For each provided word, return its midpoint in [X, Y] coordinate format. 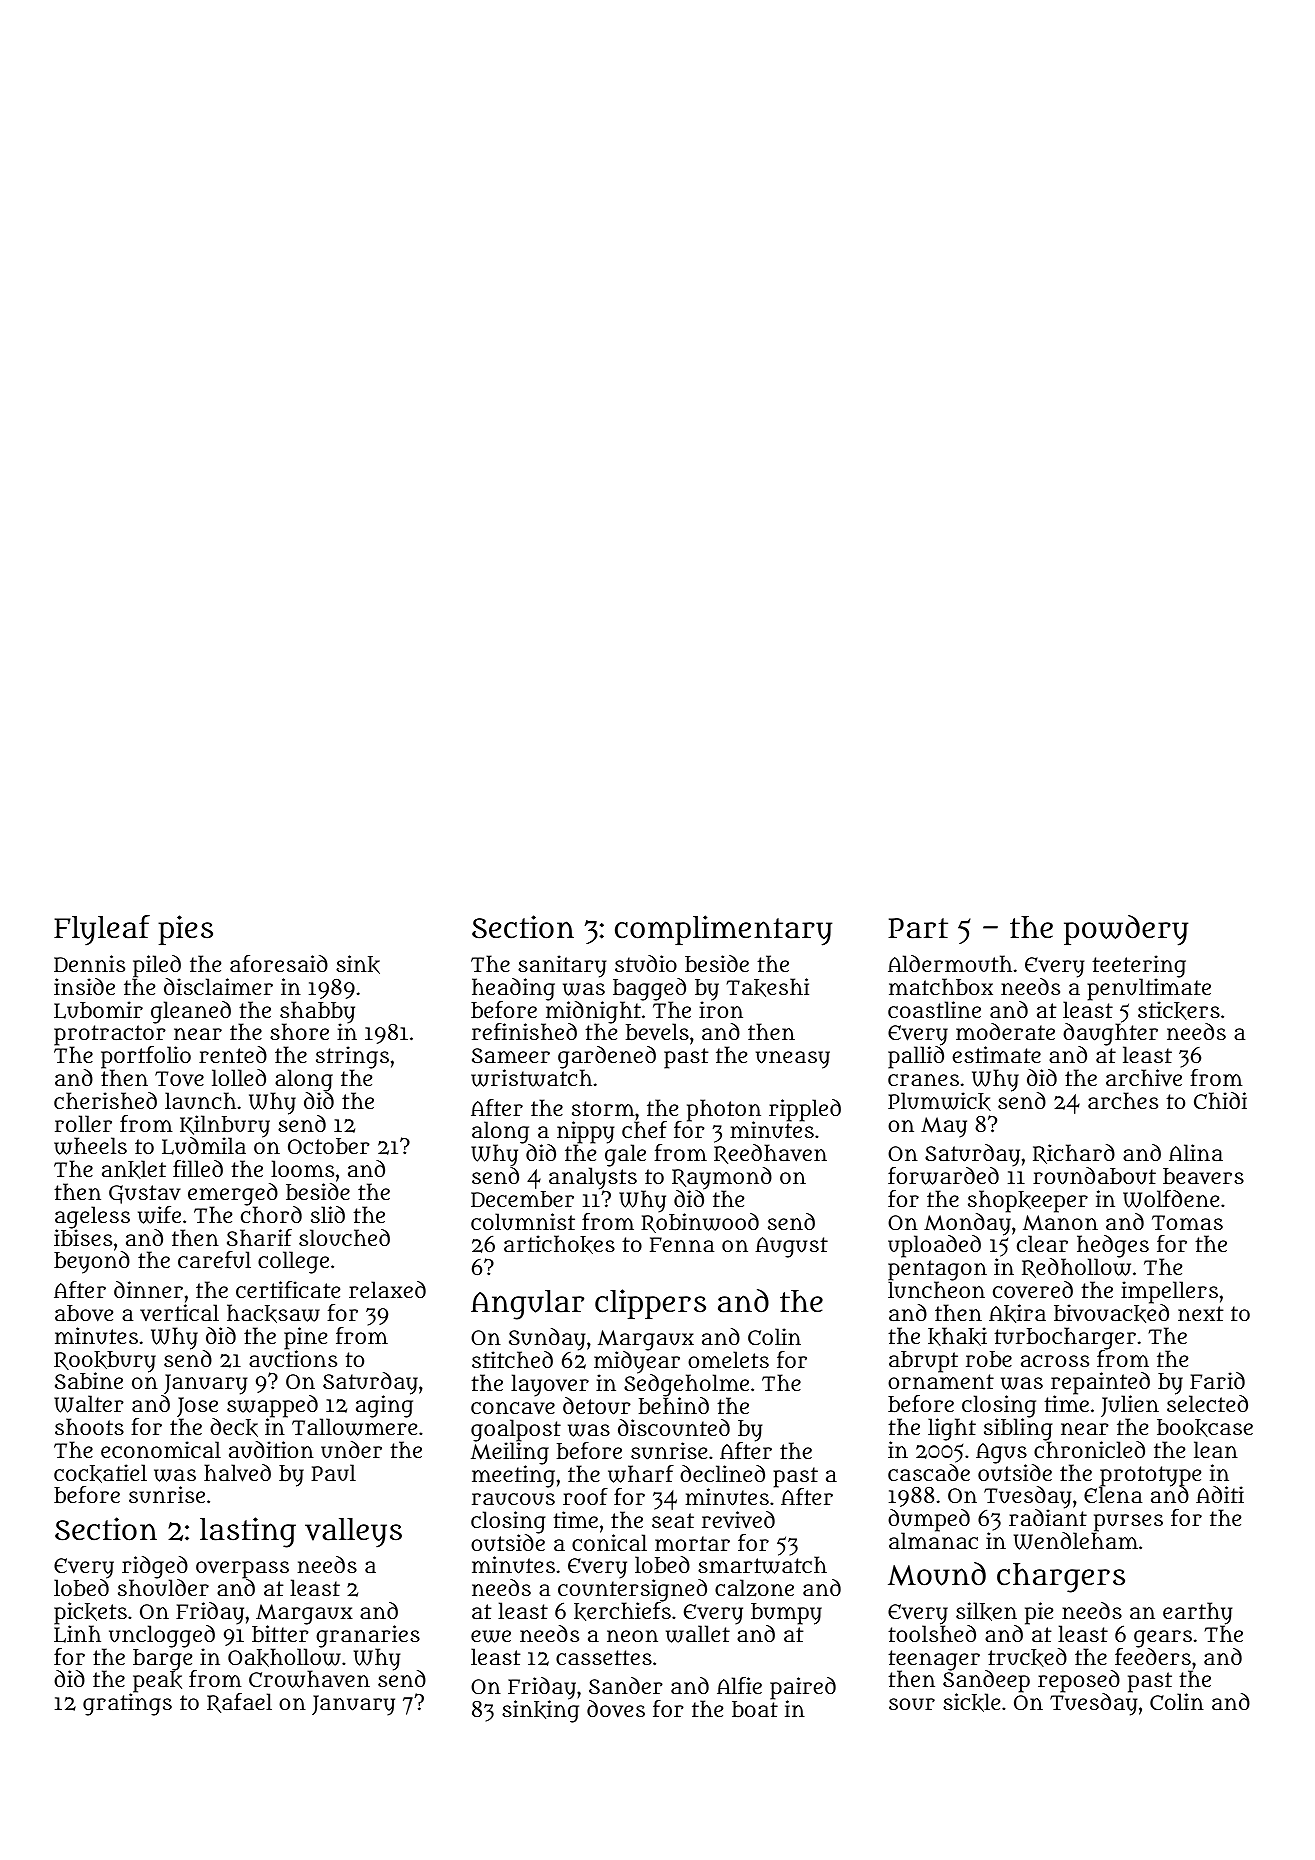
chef [644, 1129]
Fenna [682, 1244]
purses [1127, 1523]
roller [83, 1123]
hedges [1113, 1247]
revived [738, 1520]
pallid [916, 1057]
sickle [971, 1702]
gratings [127, 1705]
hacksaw [273, 1313]
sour [912, 1704]
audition [271, 1450]
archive [1144, 1078]
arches [1123, 1100]
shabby [317, 1012]
